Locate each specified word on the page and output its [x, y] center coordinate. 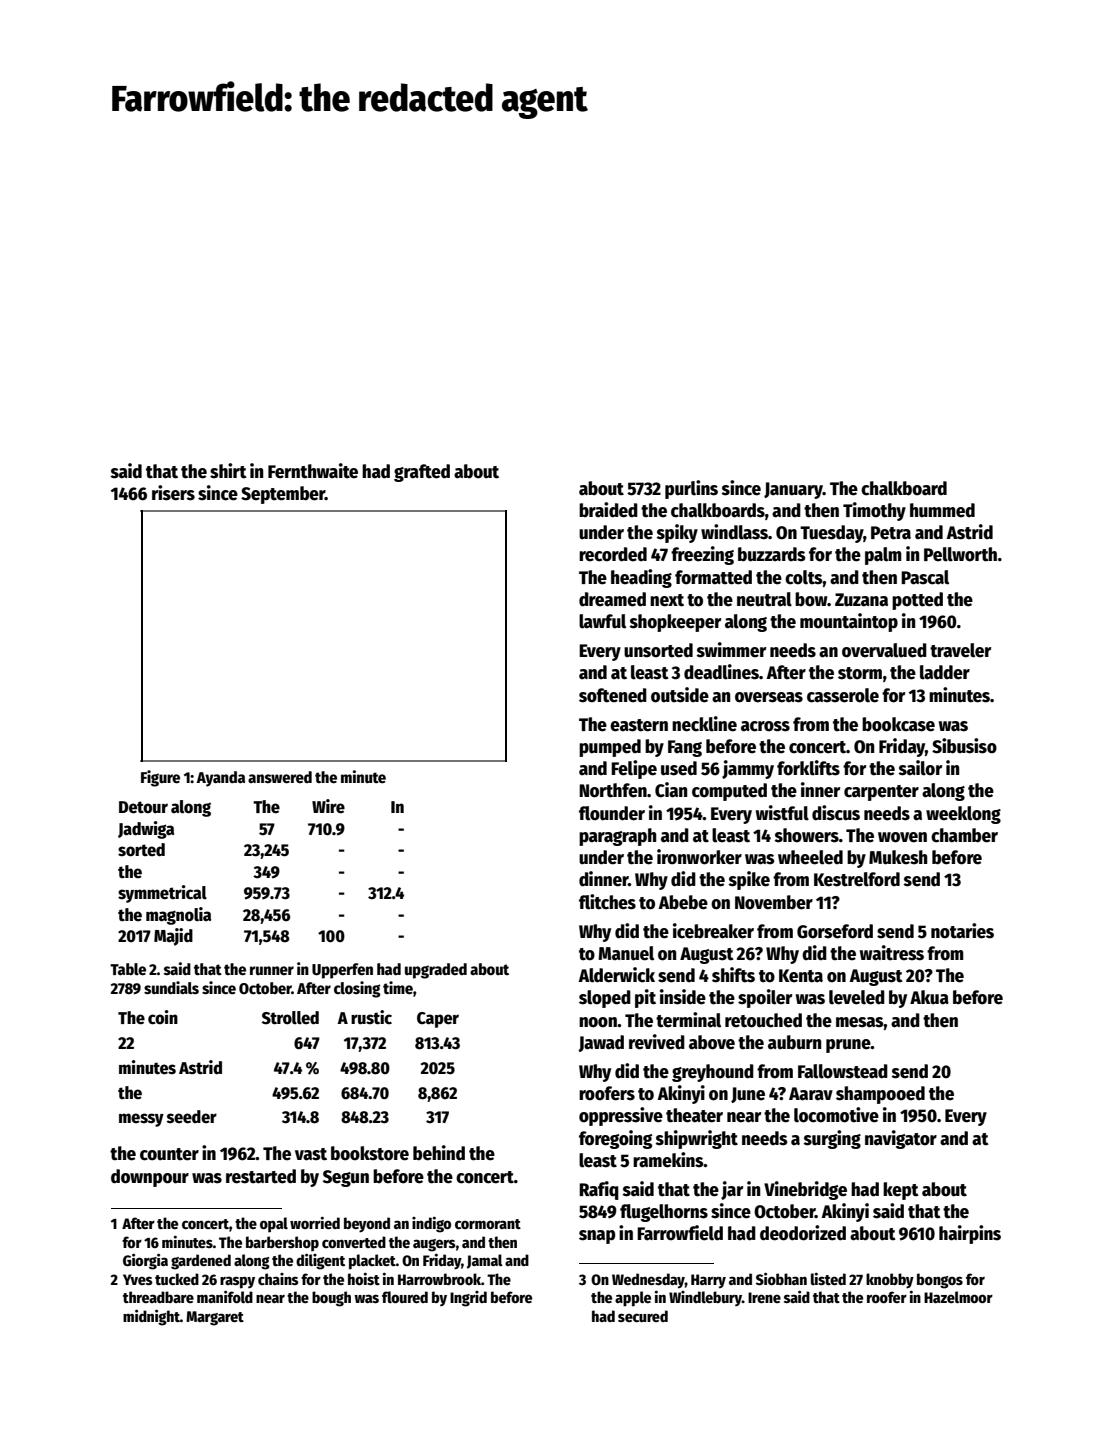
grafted [422, 473]
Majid [173, 937]
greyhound [713, 1073]
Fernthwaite [313, 471]
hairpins [970, 1234]
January [793, 490]
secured [643, 1316]
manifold [225, 1297]
